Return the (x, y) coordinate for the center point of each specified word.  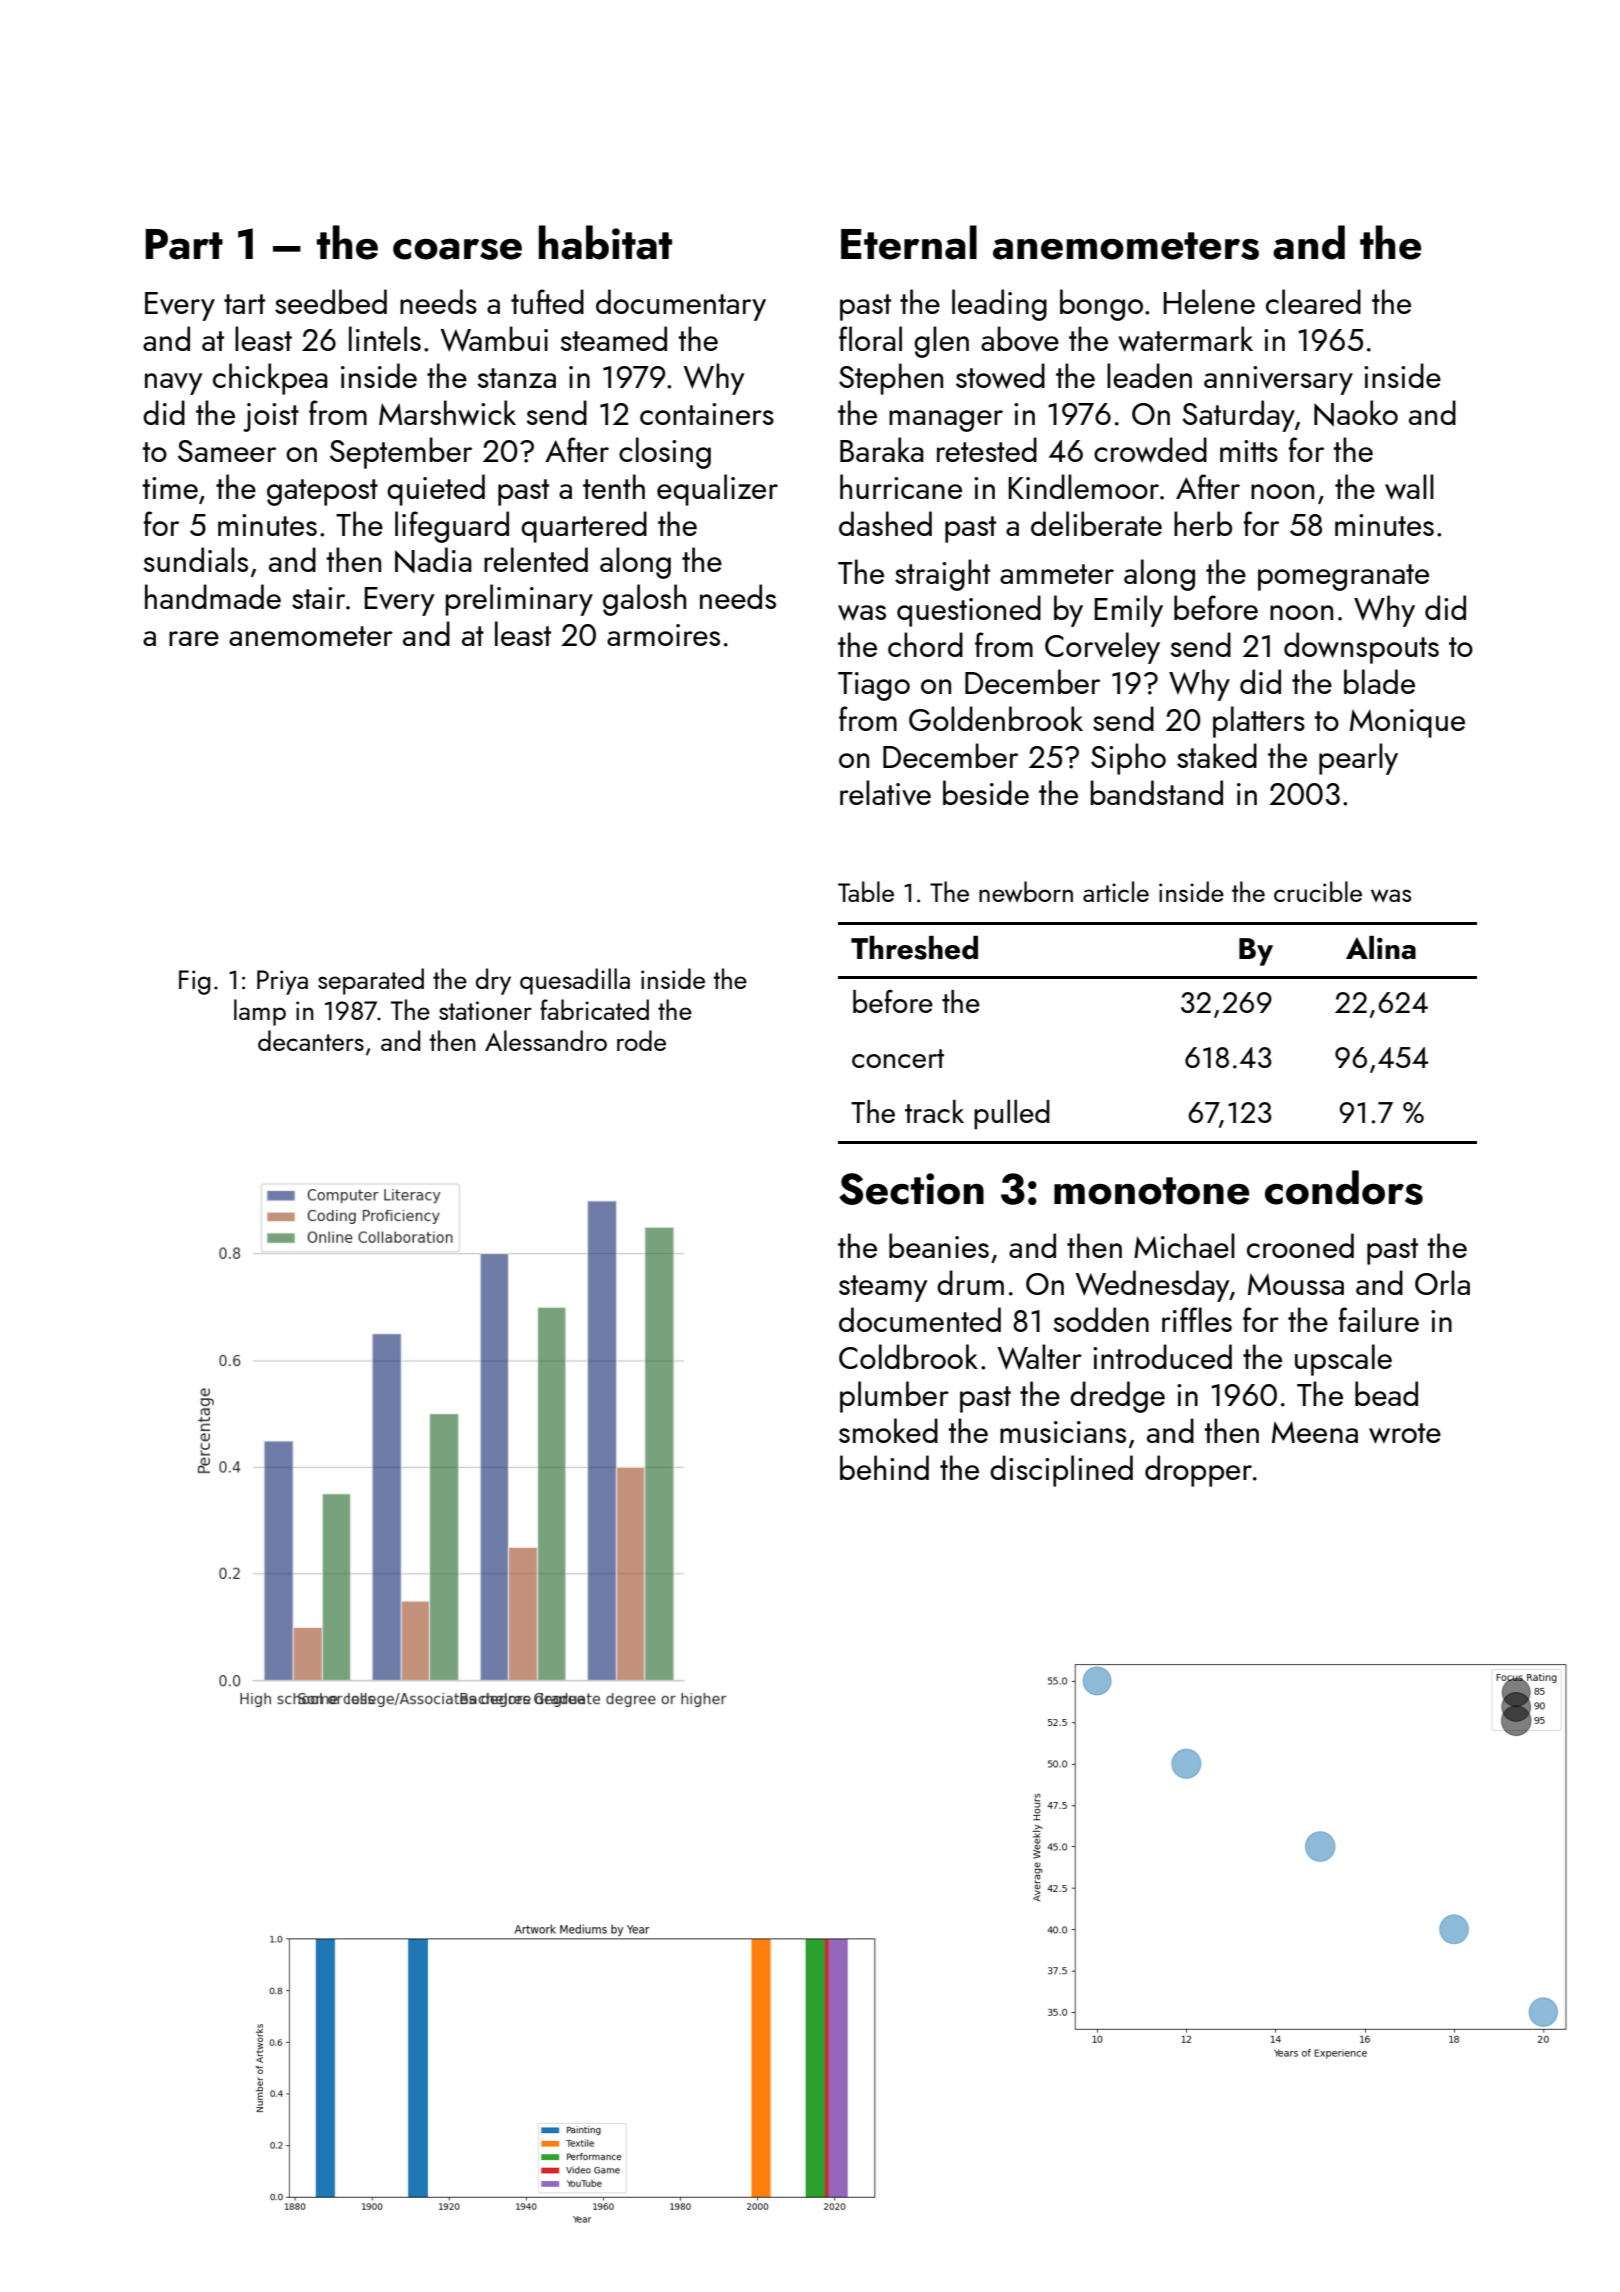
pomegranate (1343, 577)
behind (884, 1467)
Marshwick (447, 413)
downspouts (1361, 648)
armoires (663, 635)
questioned (969, 611)
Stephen (891, 379)
